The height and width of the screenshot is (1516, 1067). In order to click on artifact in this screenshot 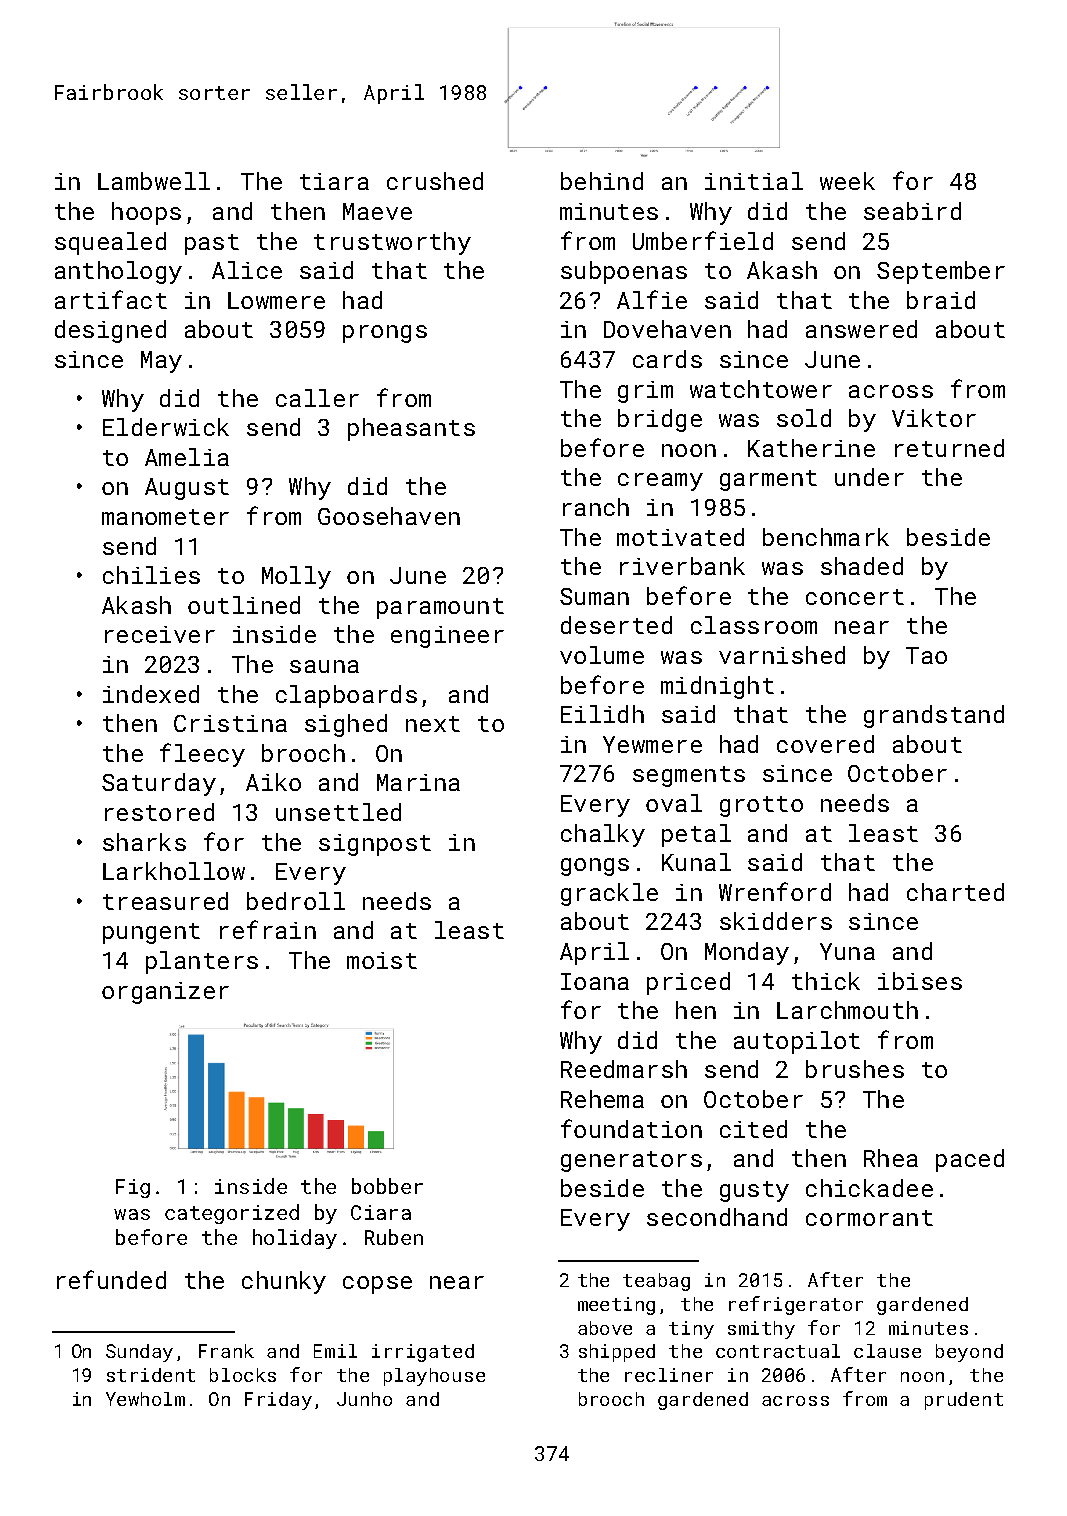, I will do `click(111, 299)`.
